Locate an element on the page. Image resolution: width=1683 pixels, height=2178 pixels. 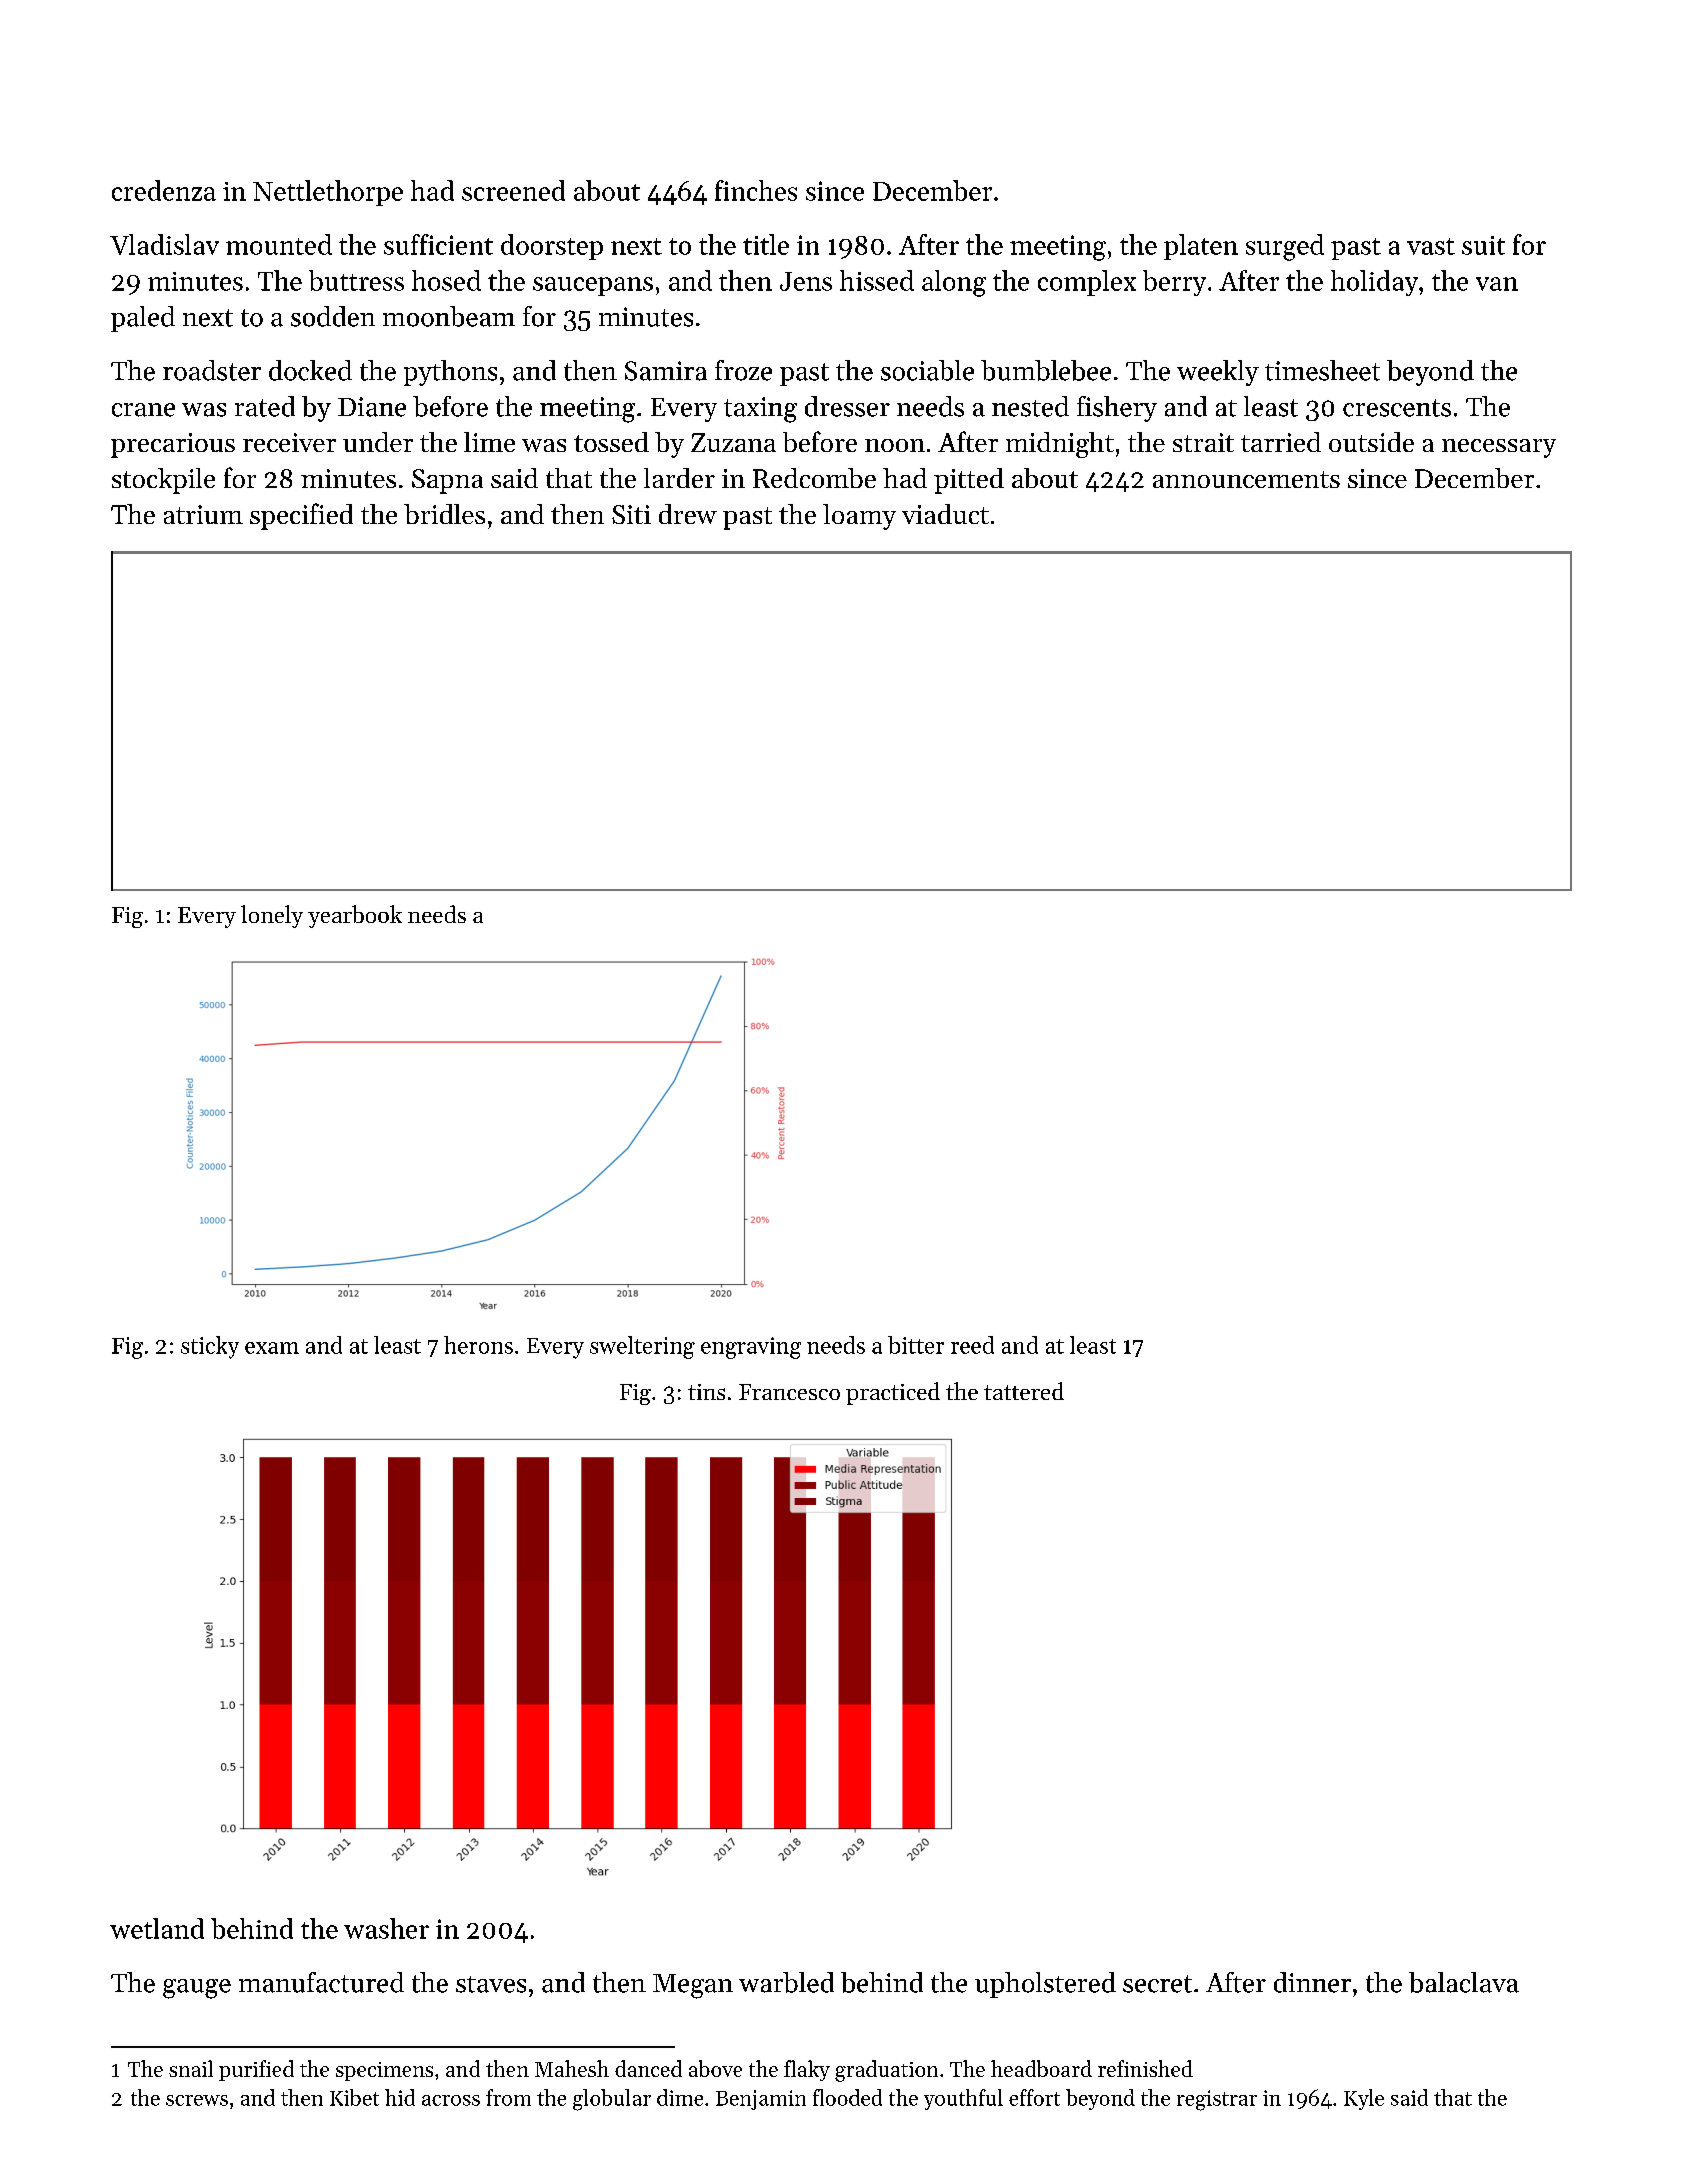
wetland is located at coordinates (157, 1928).
